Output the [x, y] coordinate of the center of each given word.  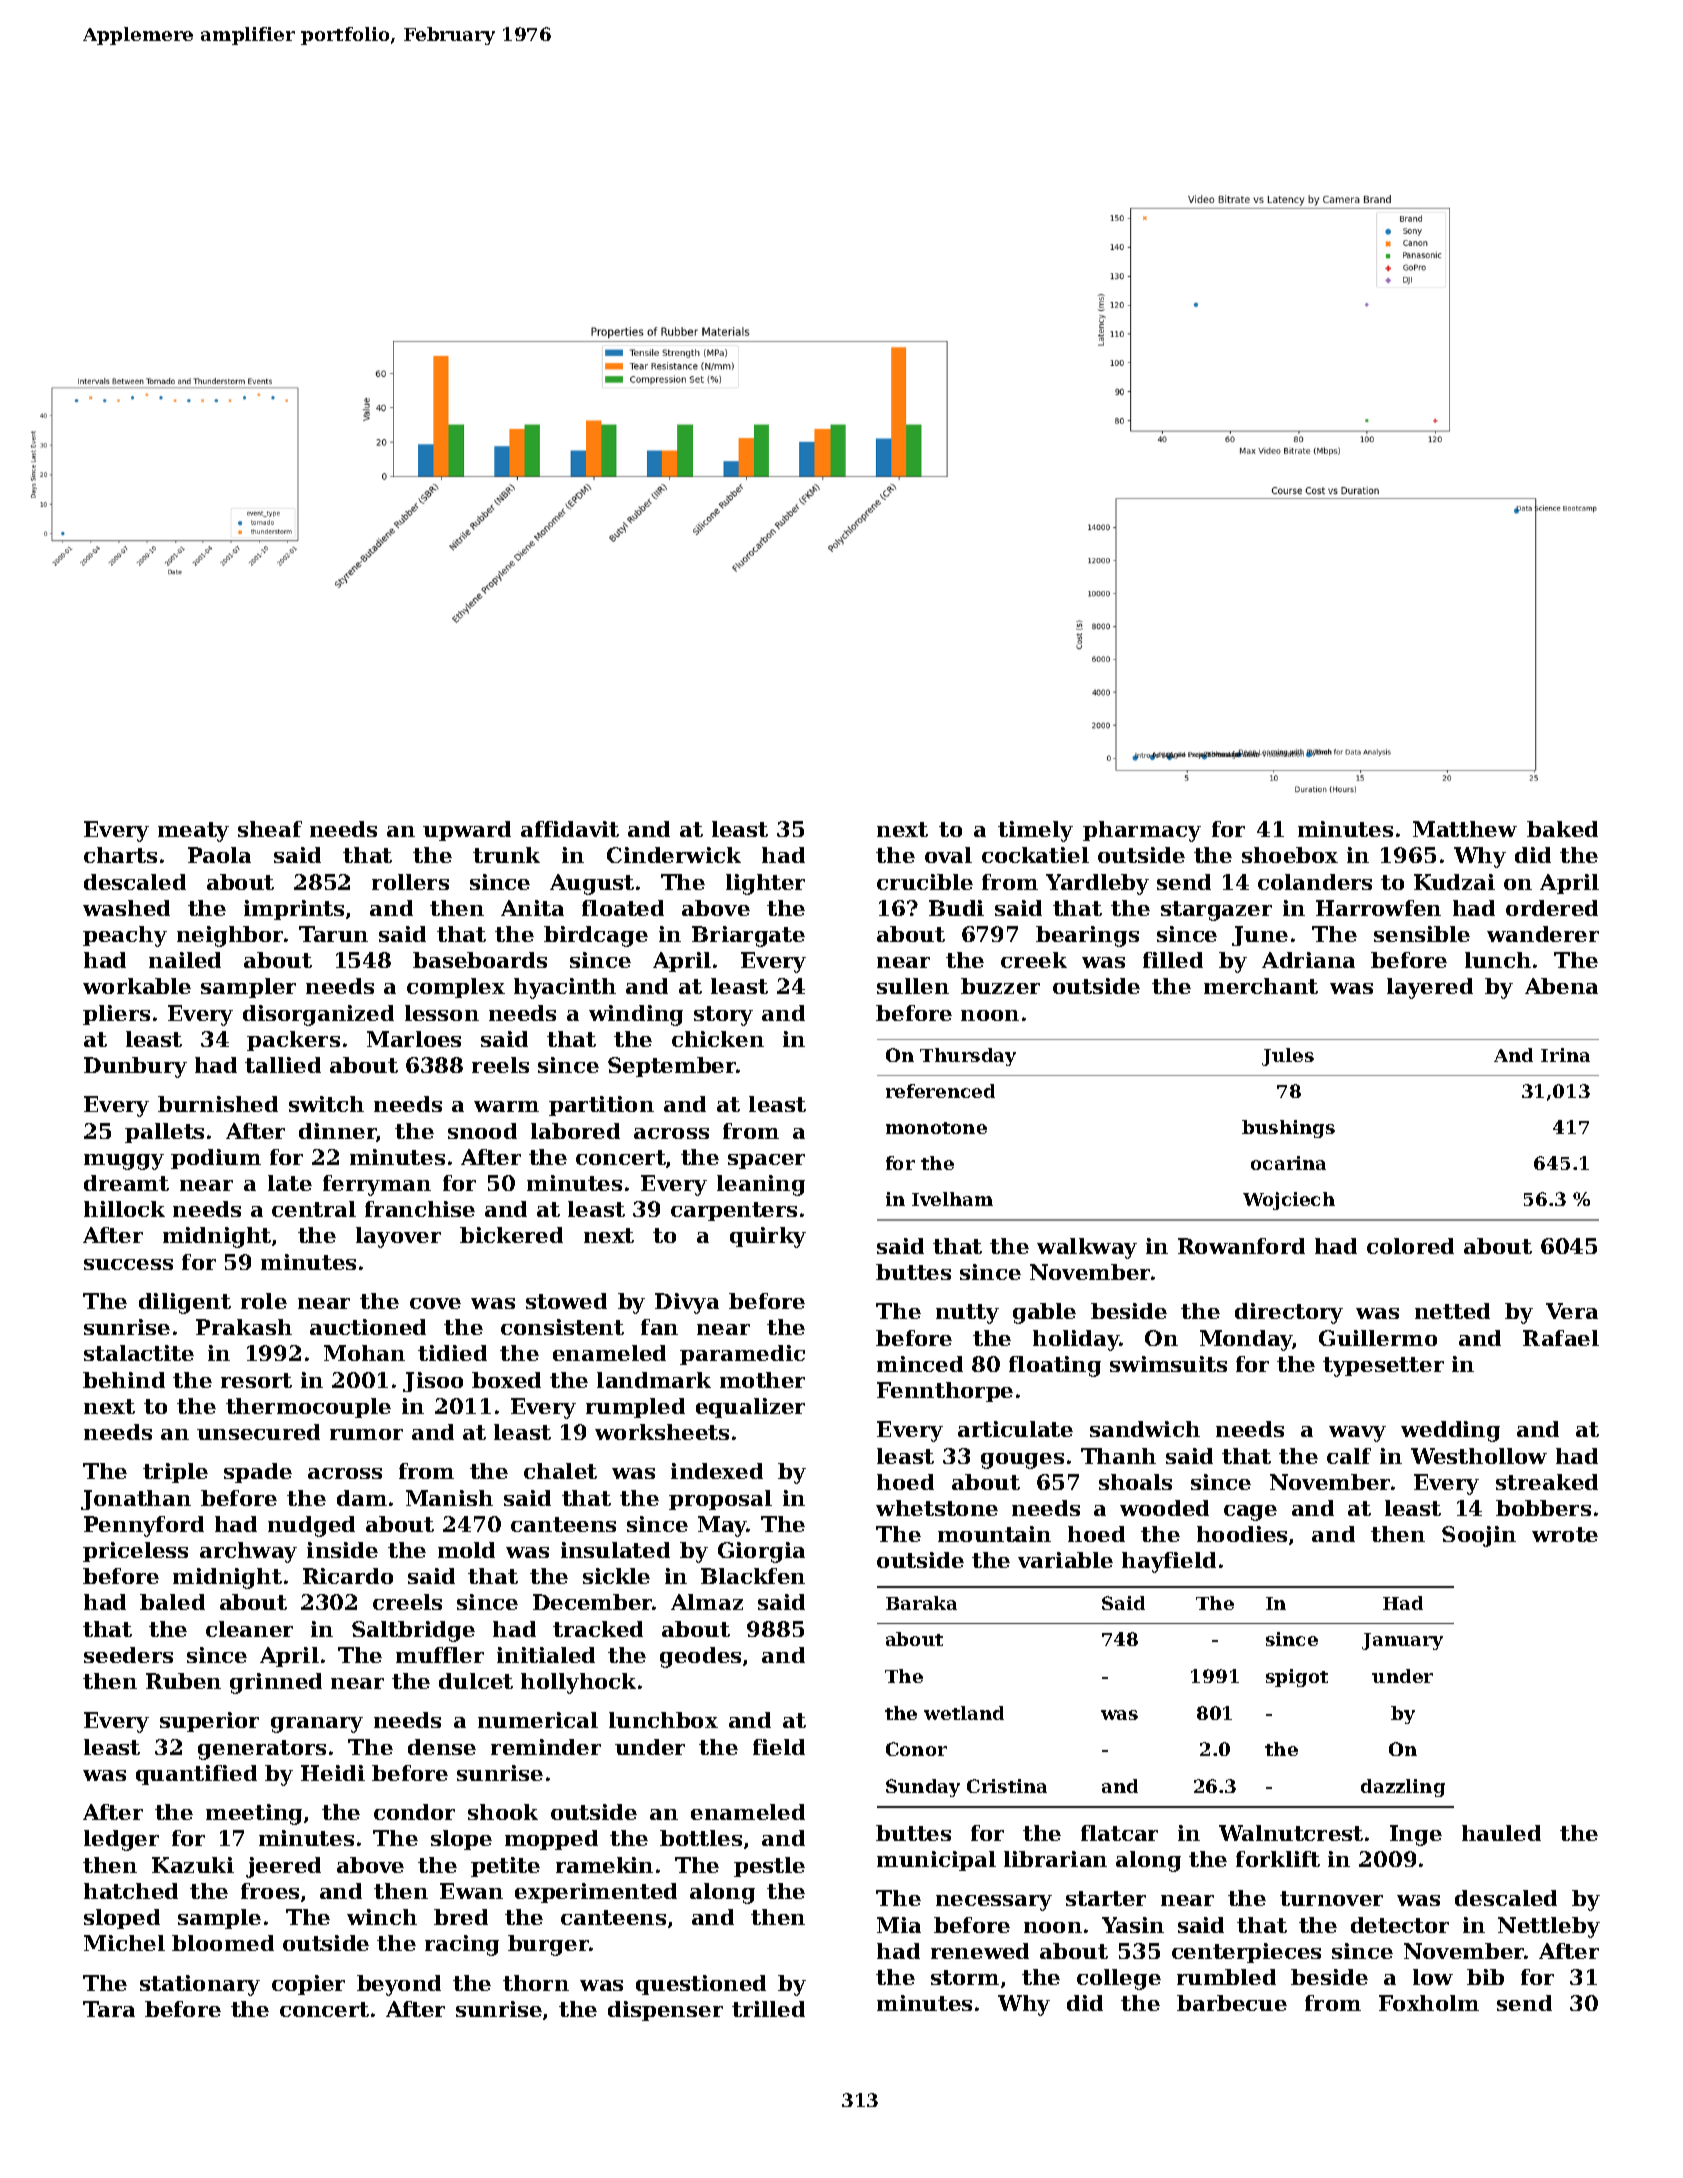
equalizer [750, 1408]
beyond [399, 1985]
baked [1562, 829]
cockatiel [1035, 855]
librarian [1055, 1859]
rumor [366, 1434]
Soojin [1479, 1536]
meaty [193, 832]
